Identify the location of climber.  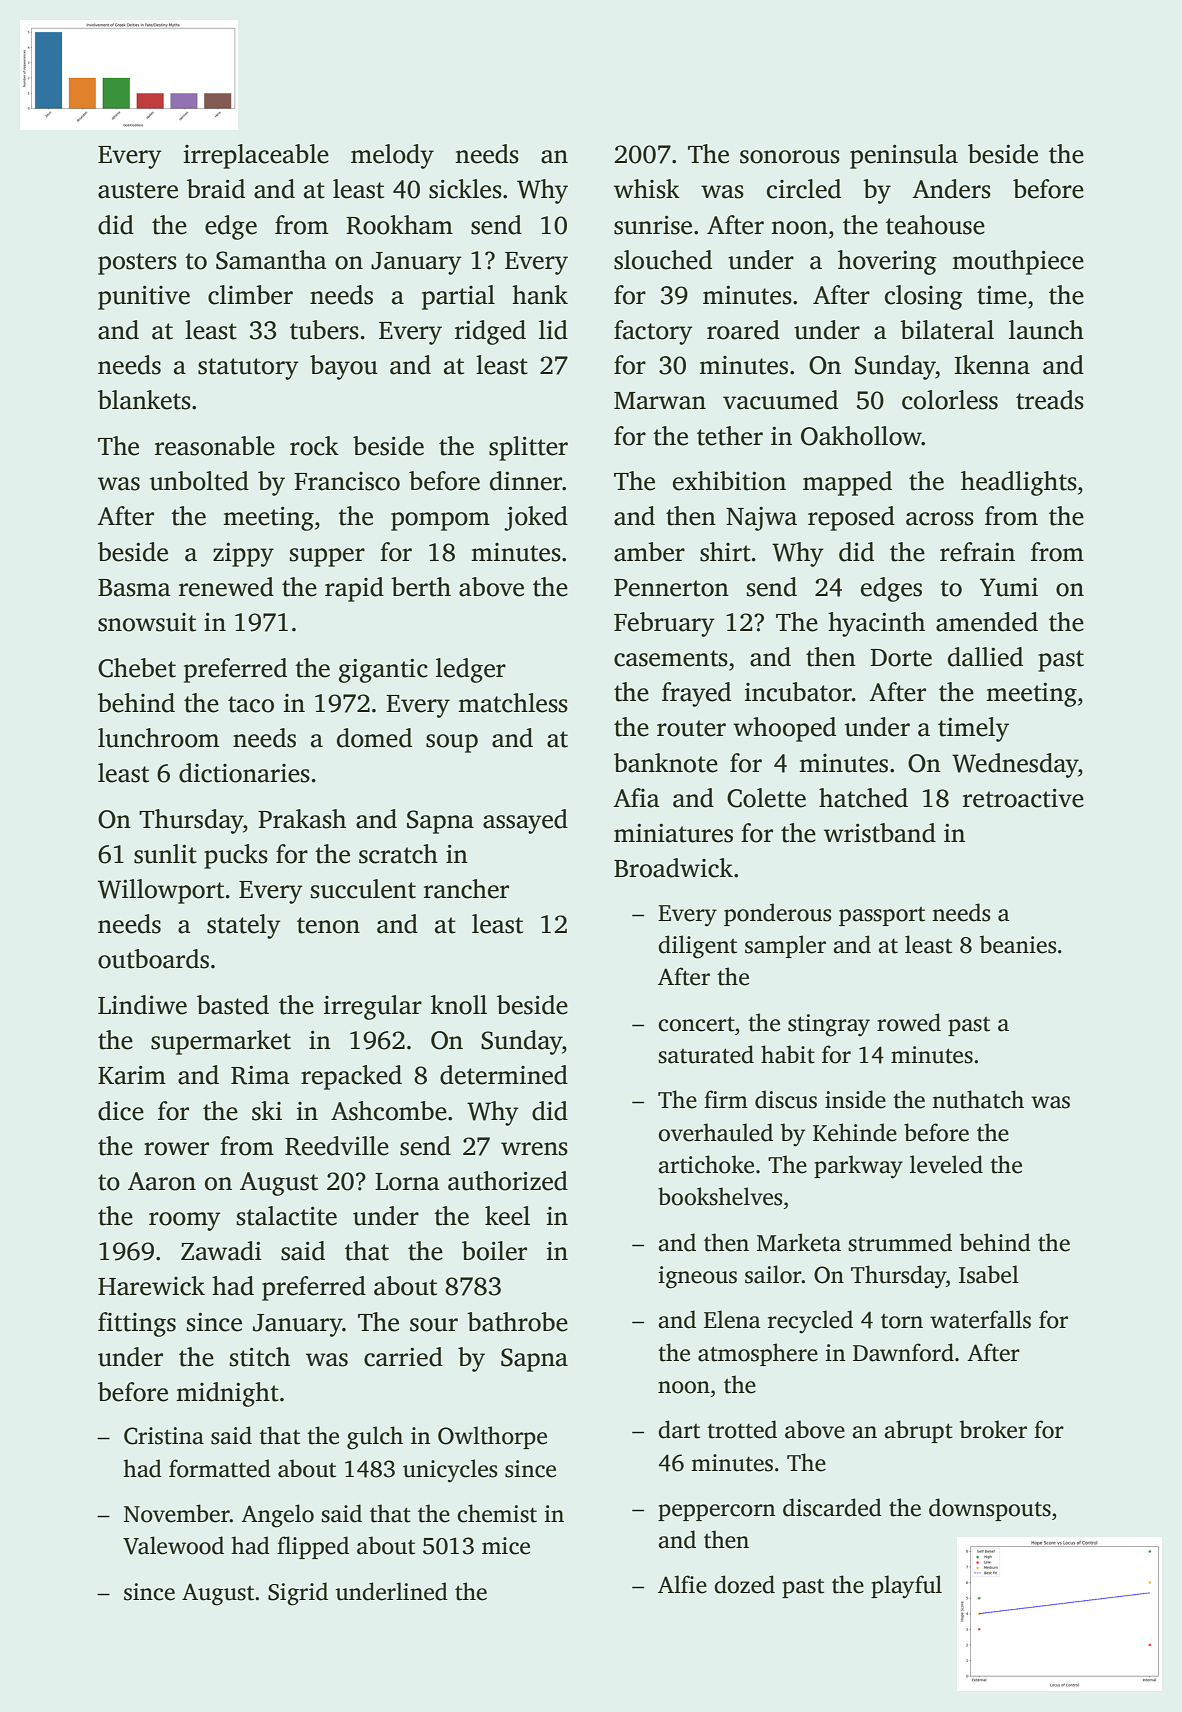
(250, 295).
